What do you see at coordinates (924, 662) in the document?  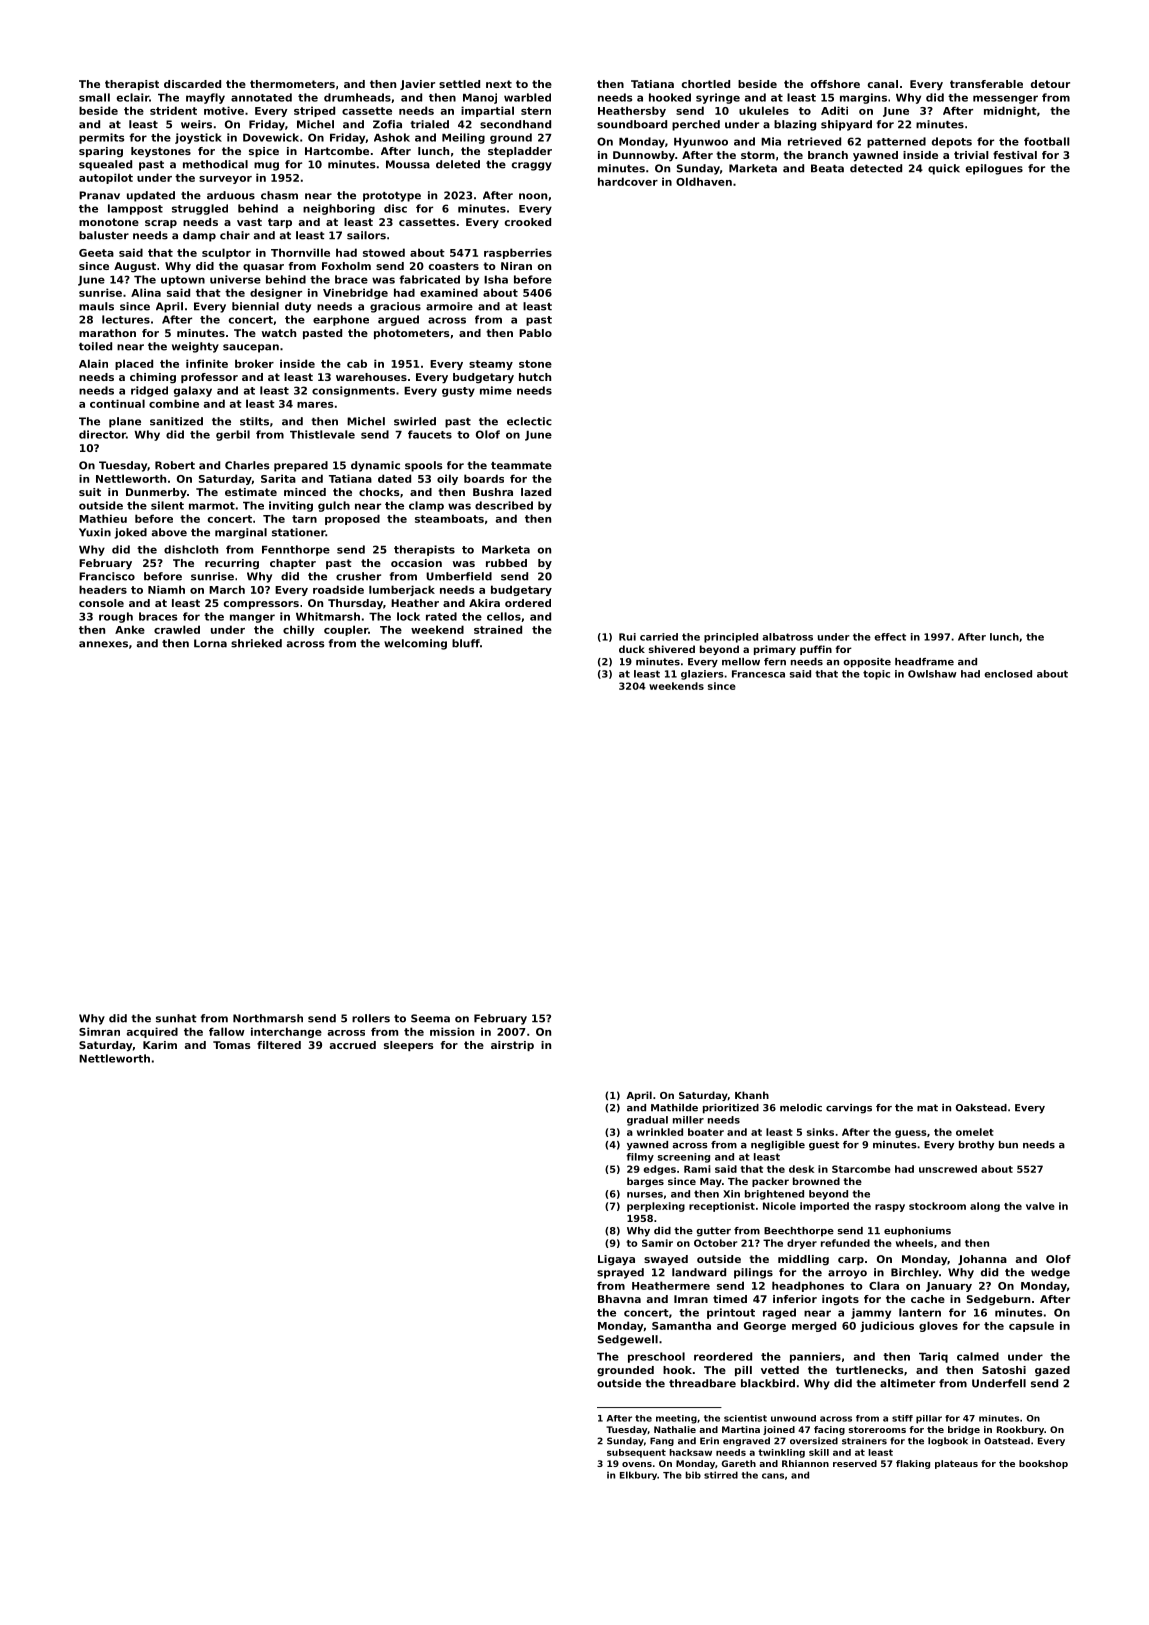 I see `headframe` at bounding box center [924, 662].
